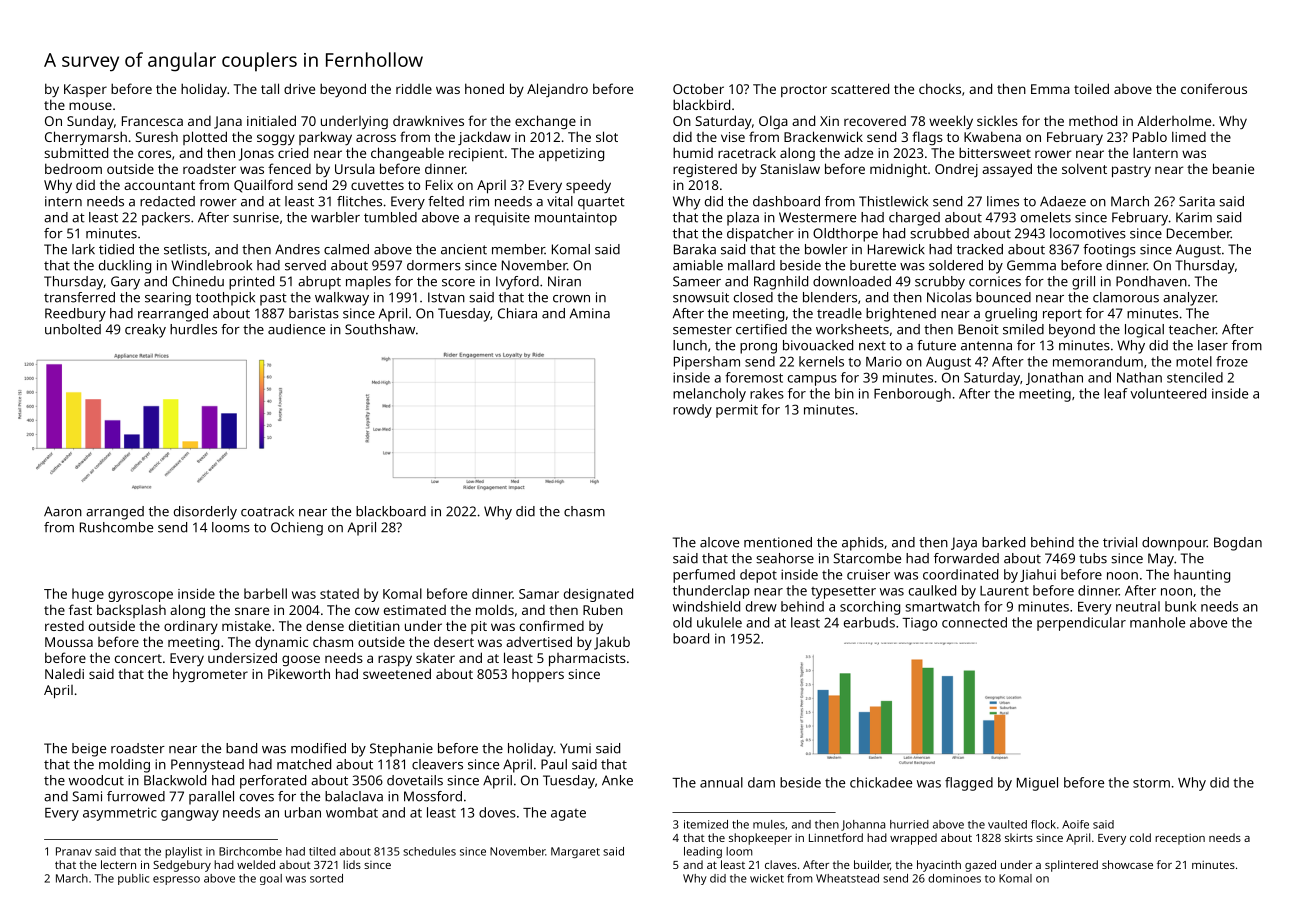  Describe the element at coordinates (733, 137) in the screenshot. I see `vise` at that location.
